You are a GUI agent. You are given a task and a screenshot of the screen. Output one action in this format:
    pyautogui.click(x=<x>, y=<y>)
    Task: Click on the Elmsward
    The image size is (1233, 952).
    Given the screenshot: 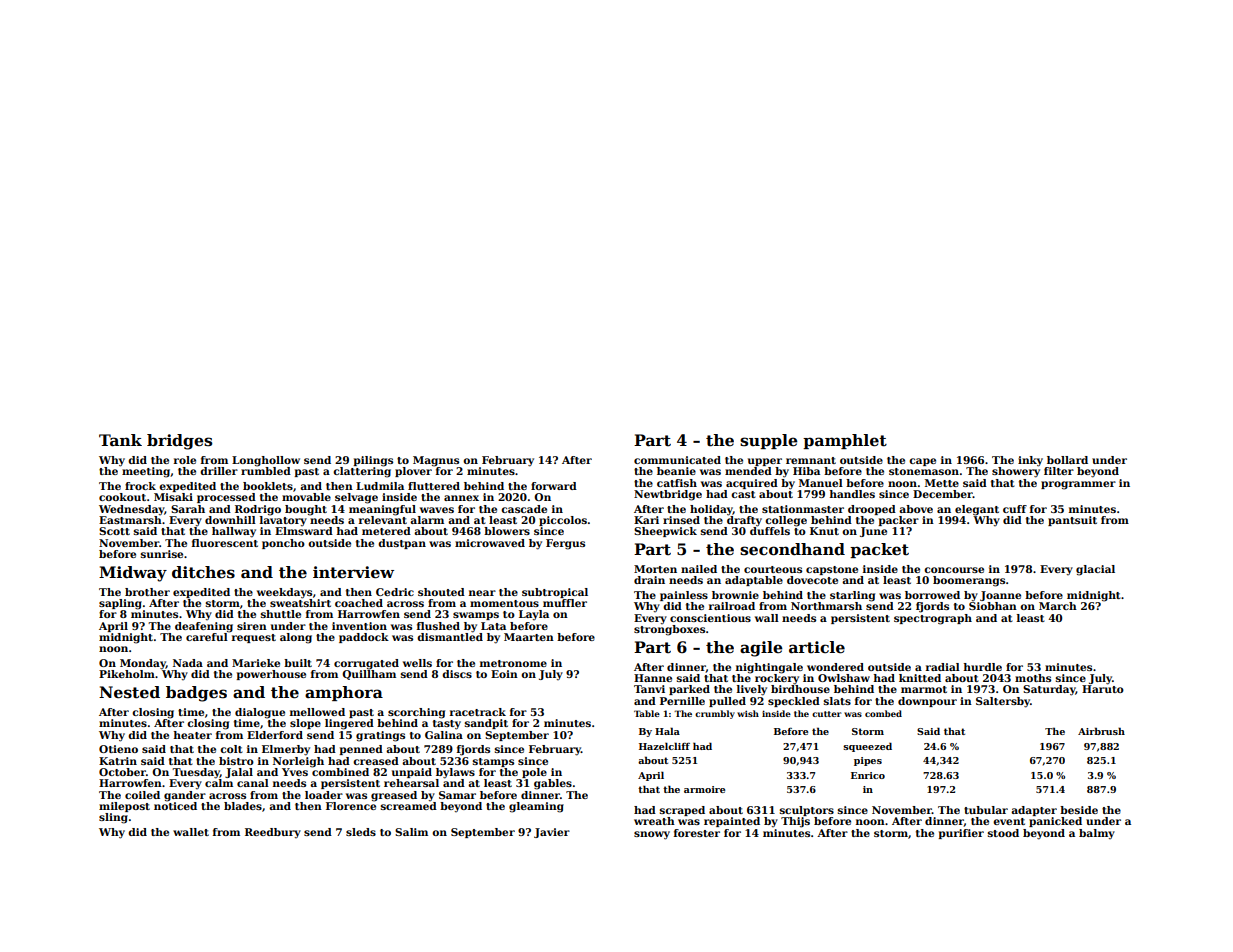 What is the action you would take?
    pyautogui.click(x=304, y=531)
